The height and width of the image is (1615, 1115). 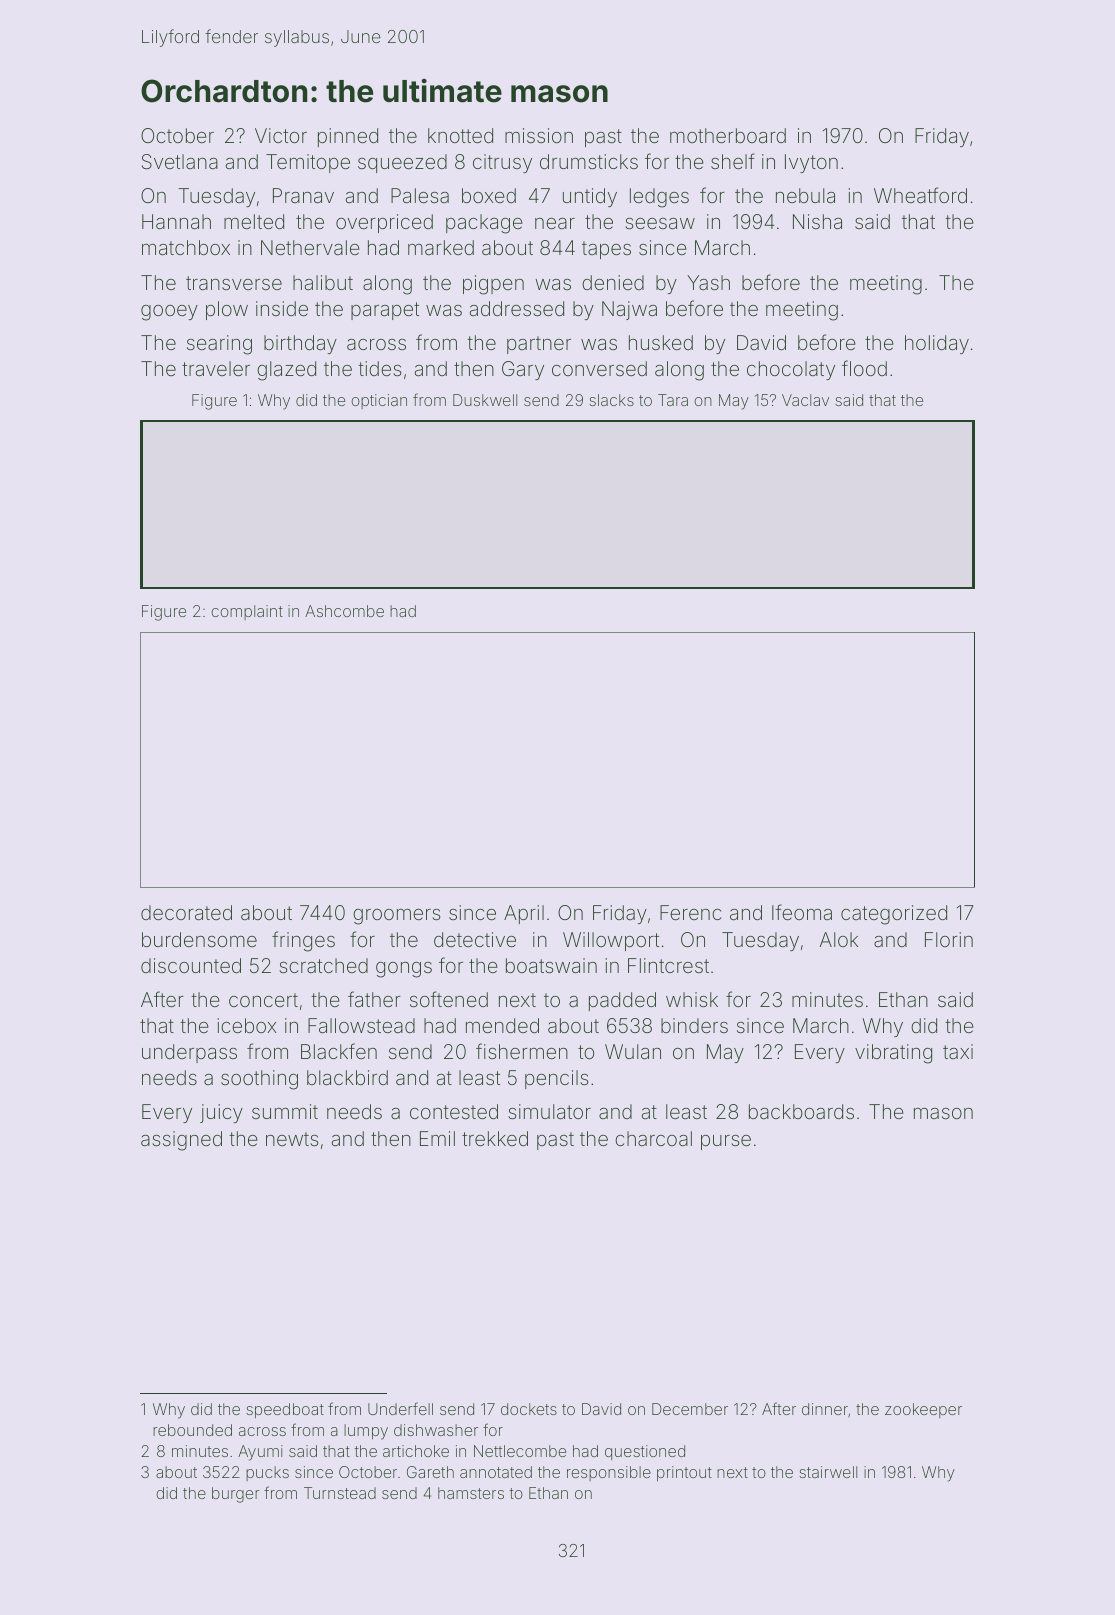 I want to click on Ivyton, so click(x=811, y=163).
